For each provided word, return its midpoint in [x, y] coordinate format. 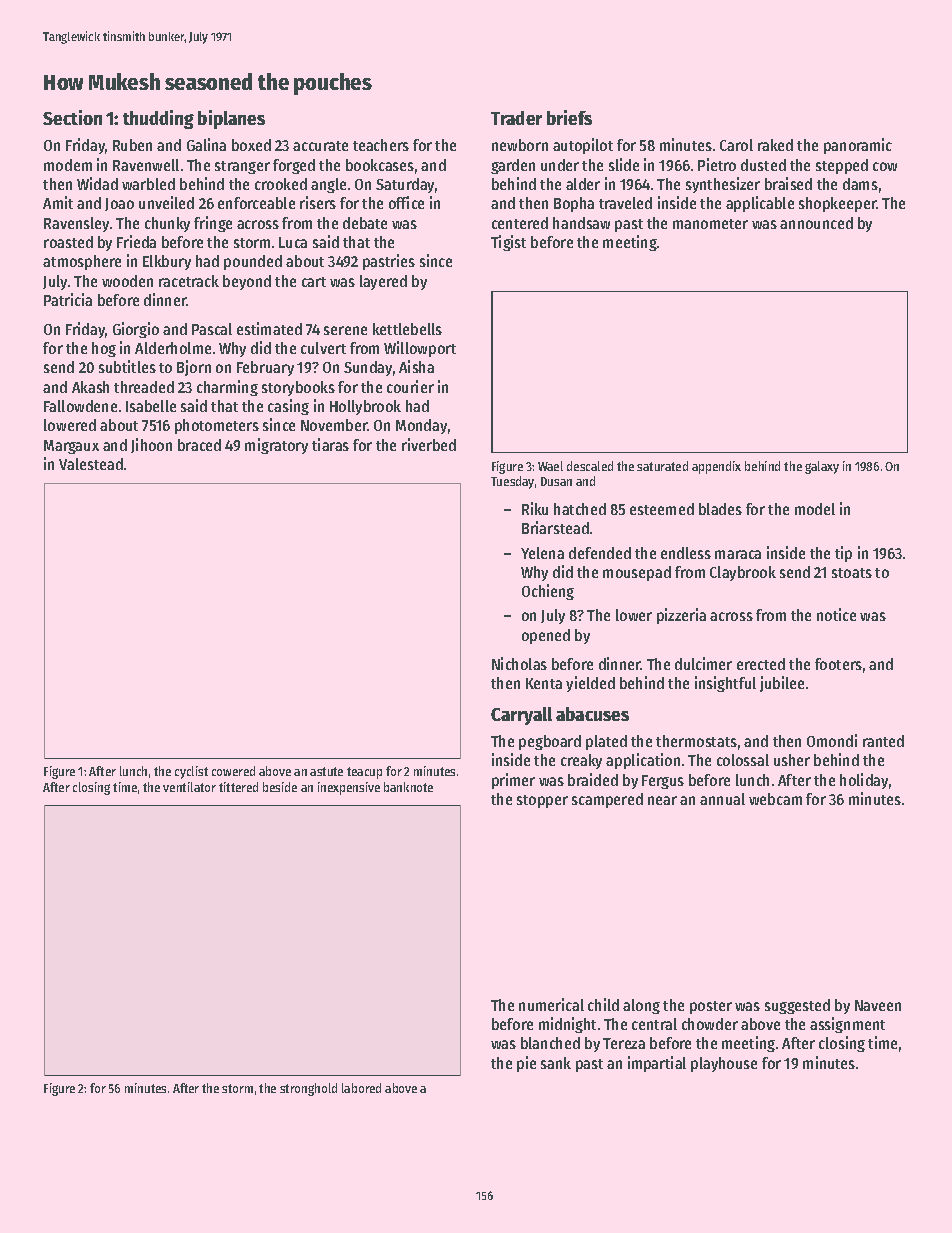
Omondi [832, 740]
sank [556, 1063]
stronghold [308, 1089]
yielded [590, 684]
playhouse [724, 1064]
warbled [148, 184]
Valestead [91, 464]
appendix [716, 467]
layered [383, 282]
